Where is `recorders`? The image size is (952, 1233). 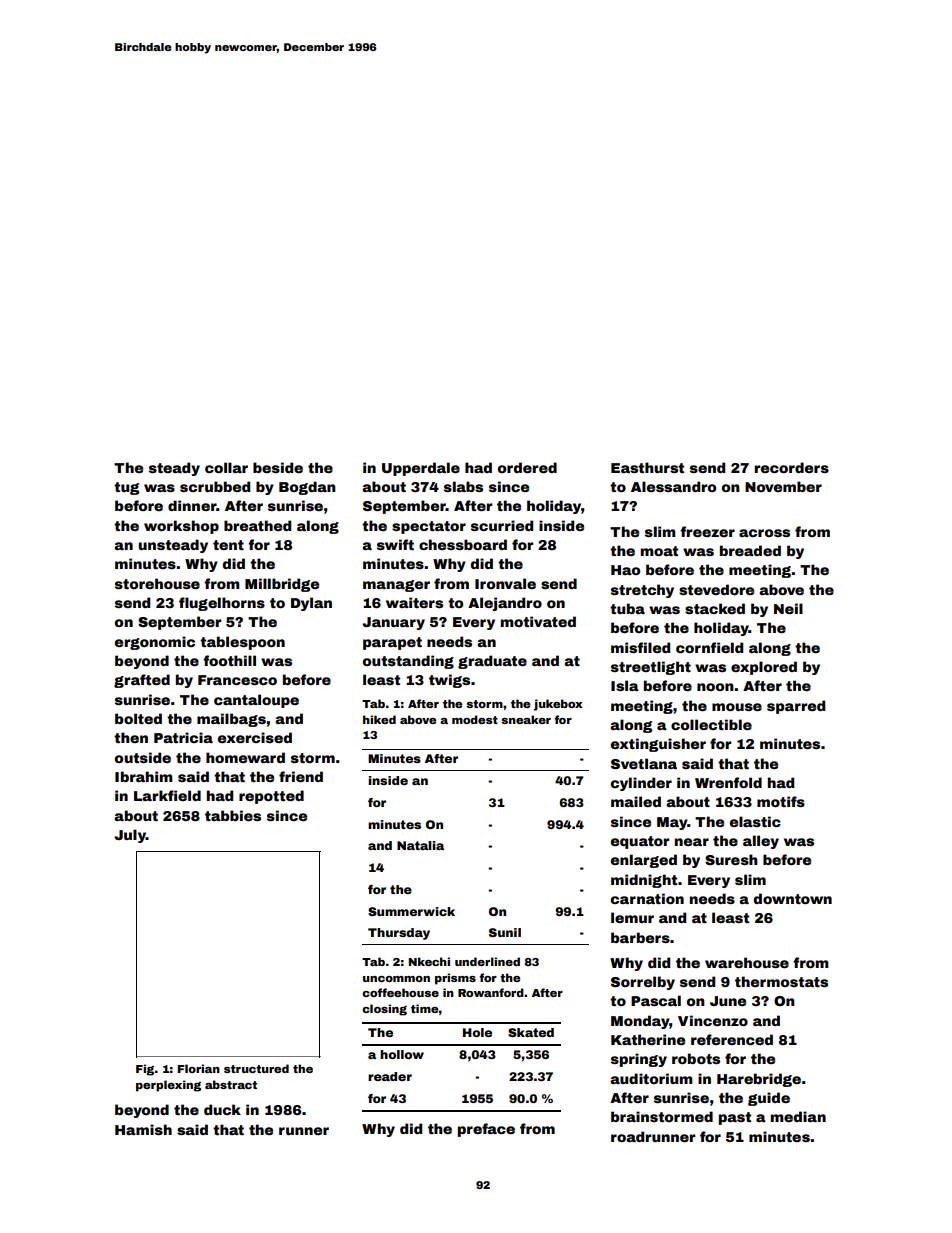
recorders is located at coordinates (792, 467).
